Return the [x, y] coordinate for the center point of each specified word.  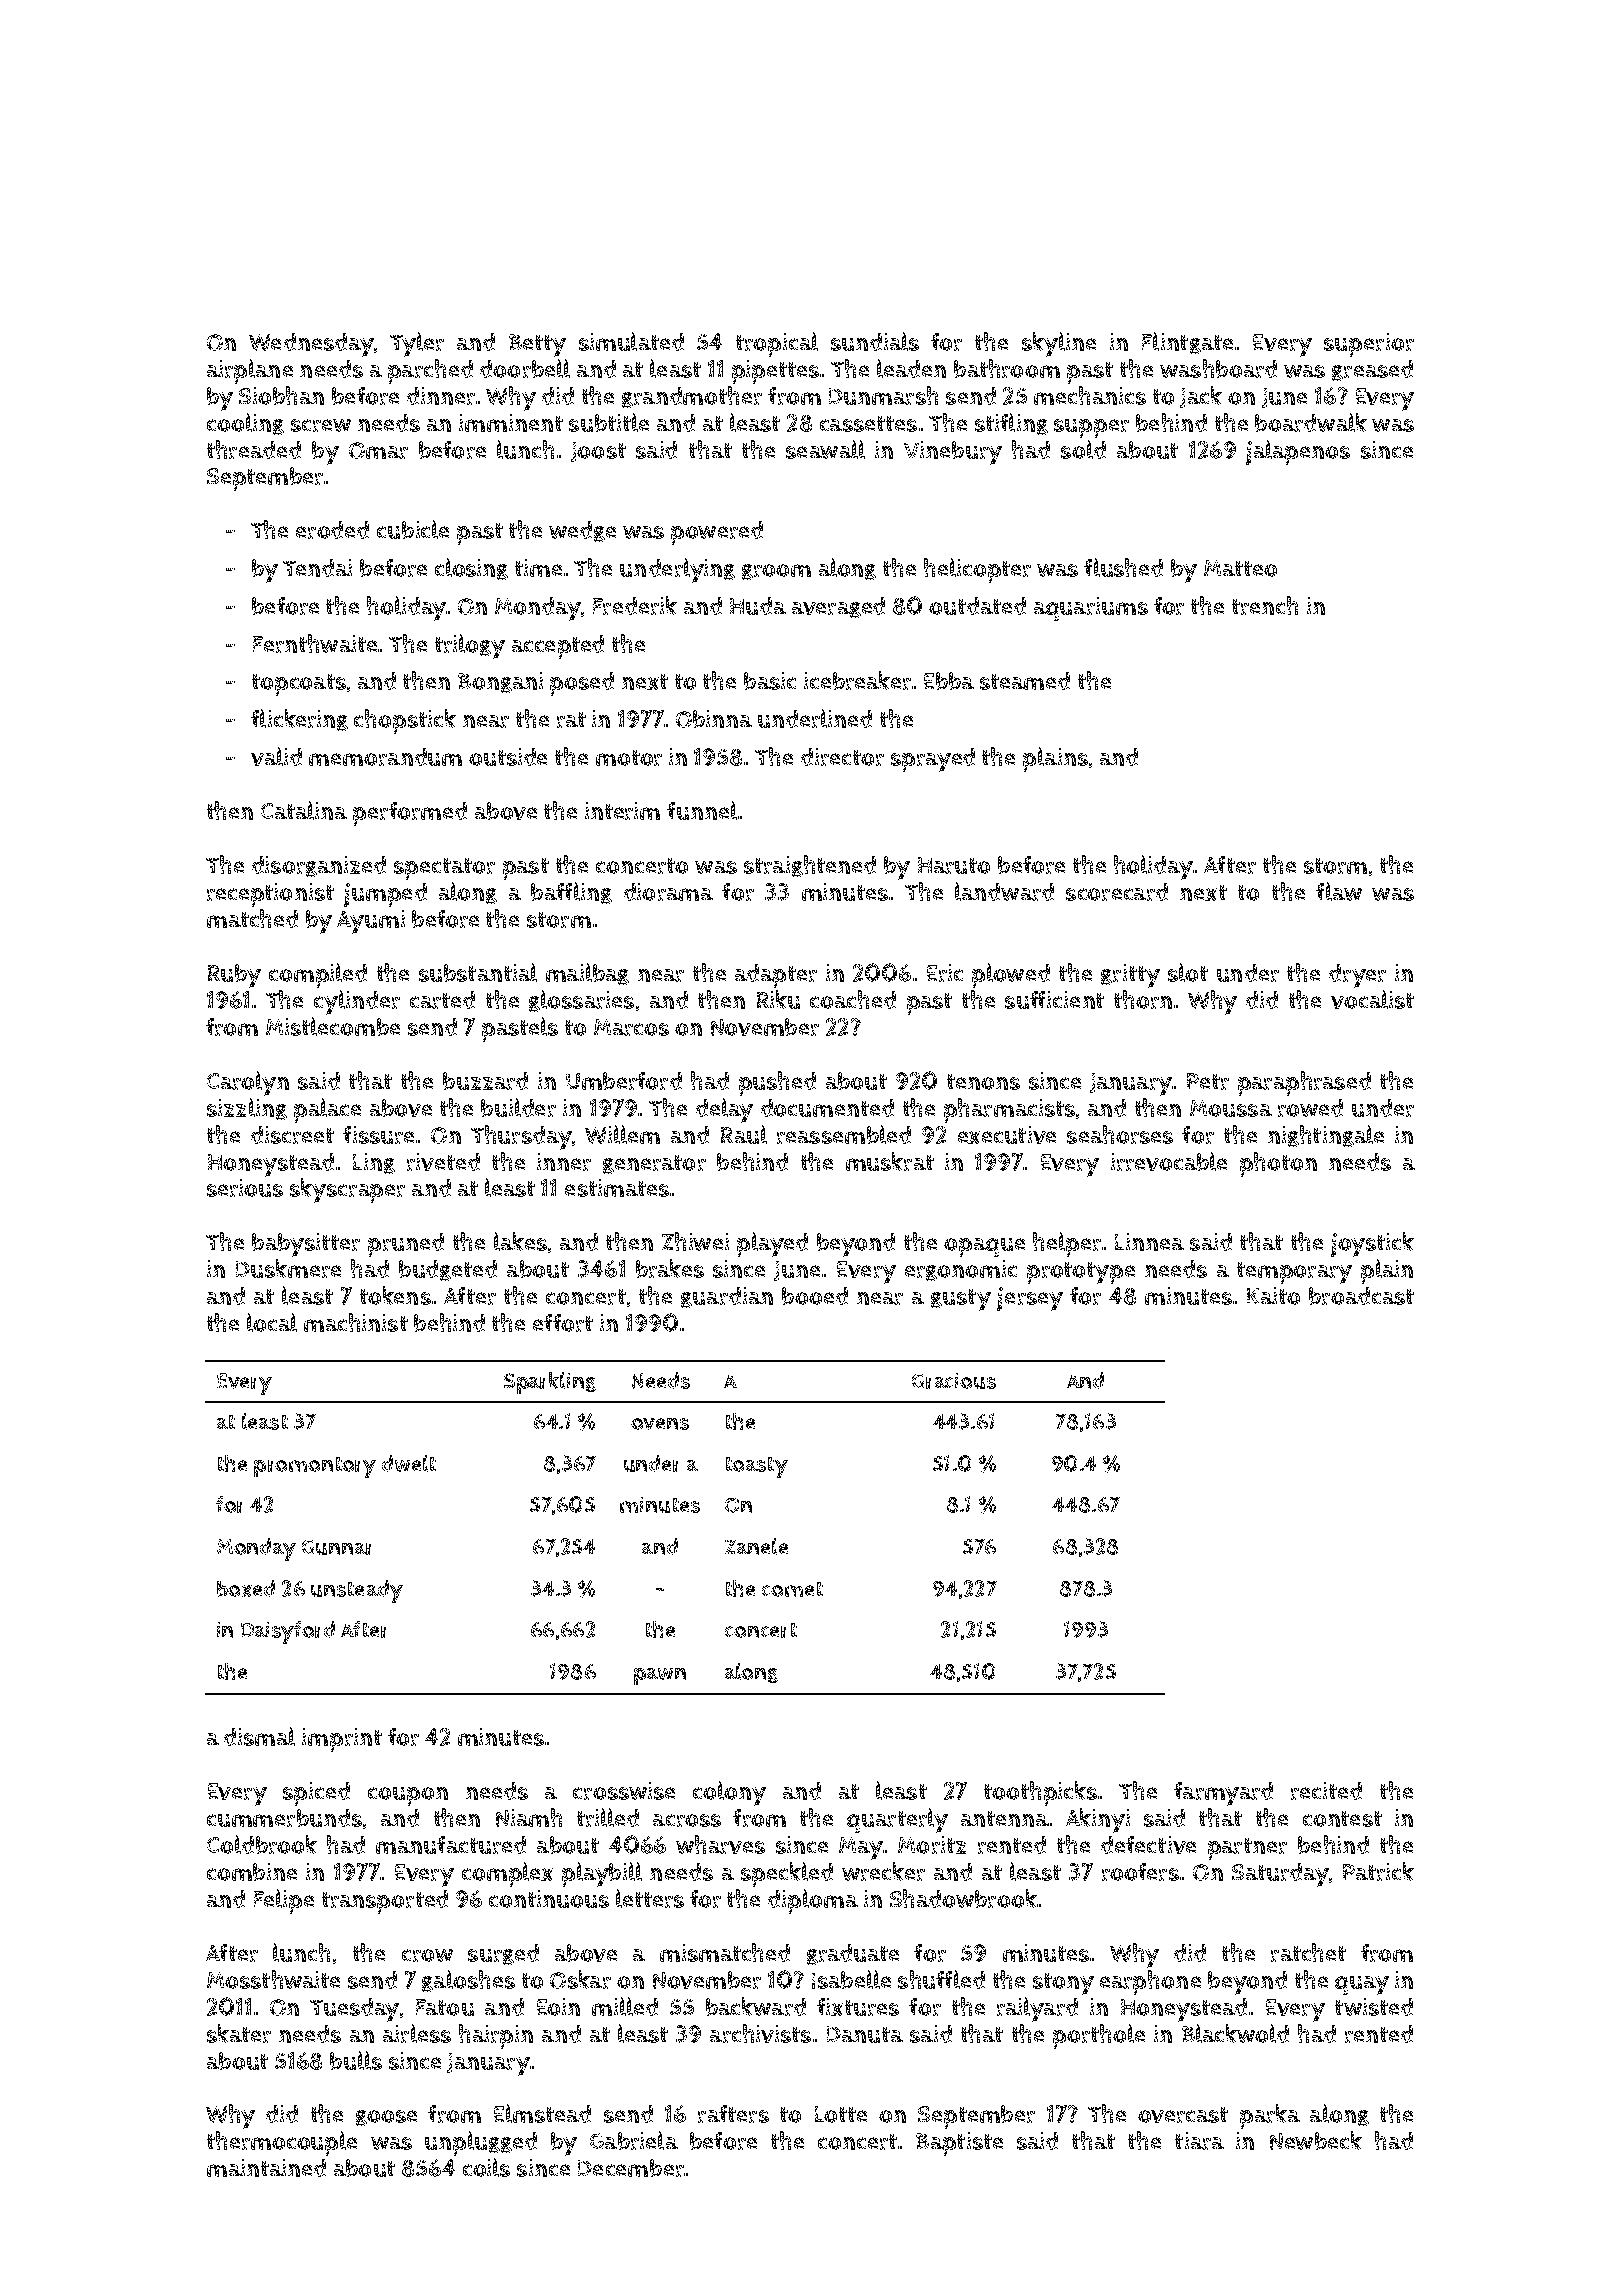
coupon [408, 1796]
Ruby [234, 976]
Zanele [756, 1546]
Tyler [417, 344]
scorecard [1117, 892]
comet [792, 1589]
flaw [1339, 891]
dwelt [409, 1463]
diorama [668, 892]
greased [1372, 370]
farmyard [1223, 1794]
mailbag [587, 974]
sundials [875, 341]
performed [410, 814]
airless [417, 2033]
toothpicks [1040, 1793]
